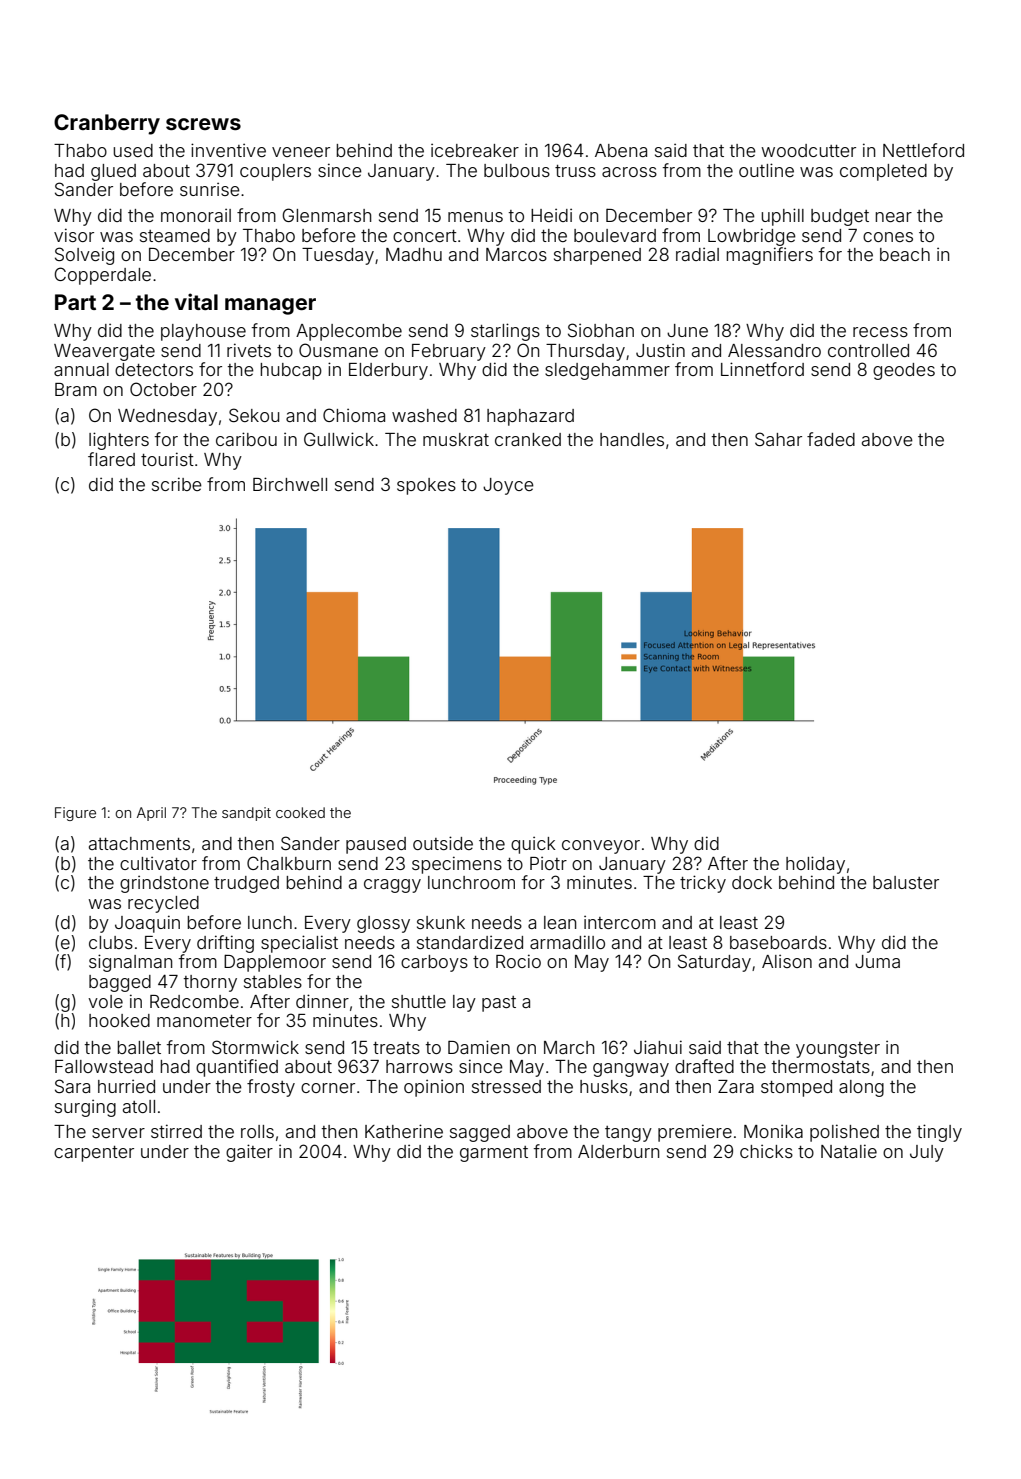  What do you see at coordinates (392, 886) in the screenshot?
I see `craggy` at bounding box center [392, 886].
